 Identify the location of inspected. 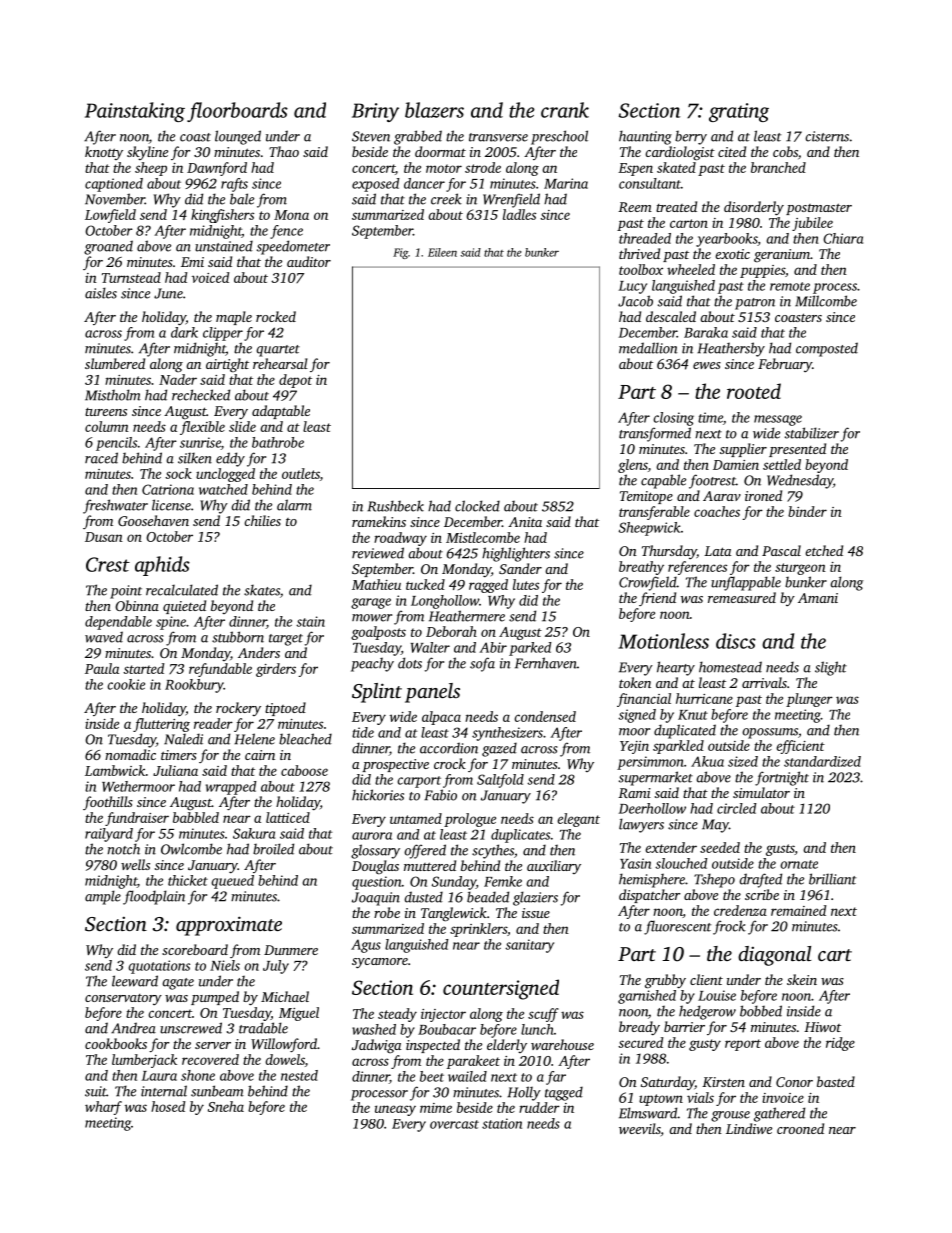
(433, 1046).
